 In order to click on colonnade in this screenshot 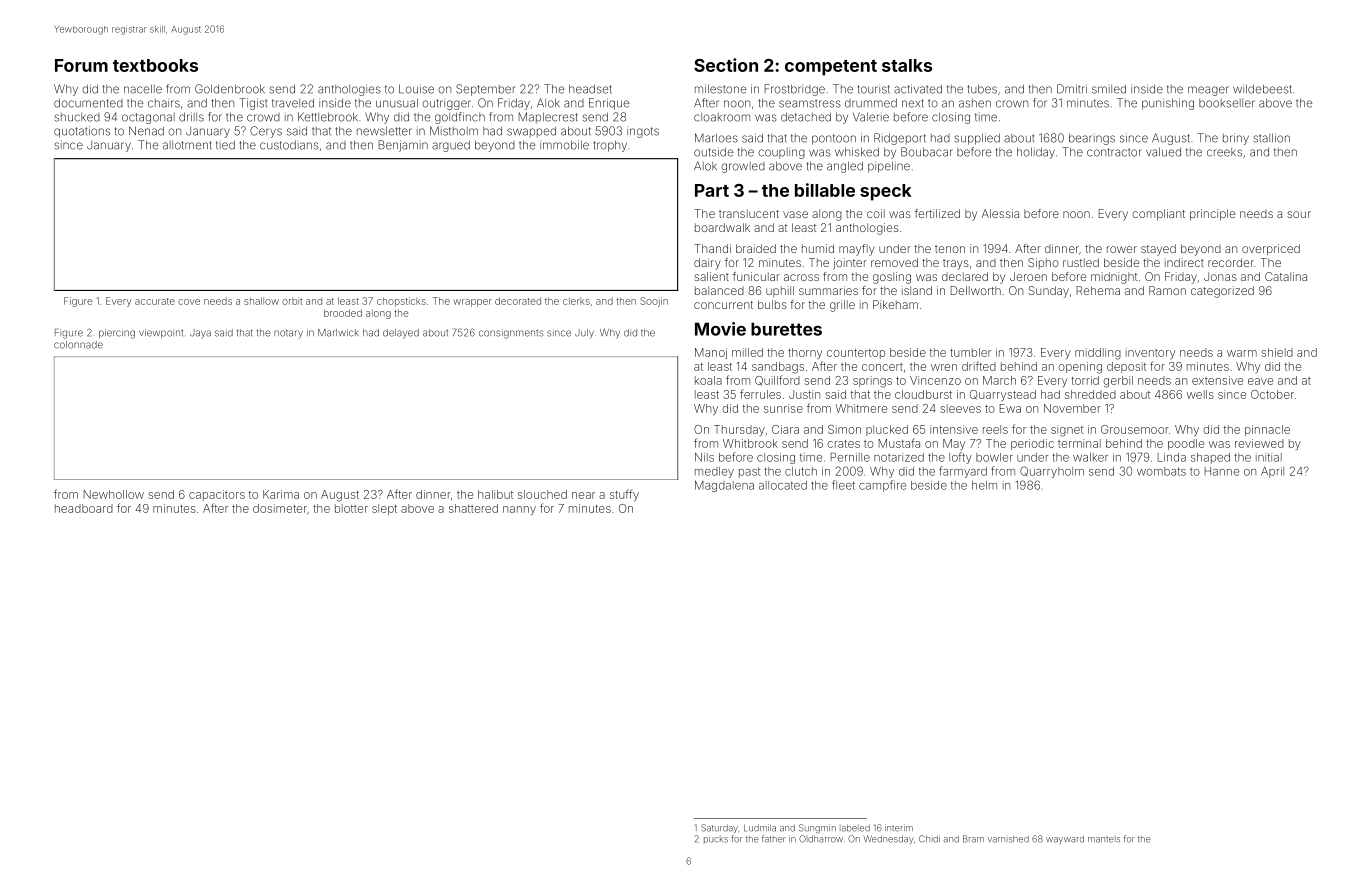, I will do `click(78, 345)`.
